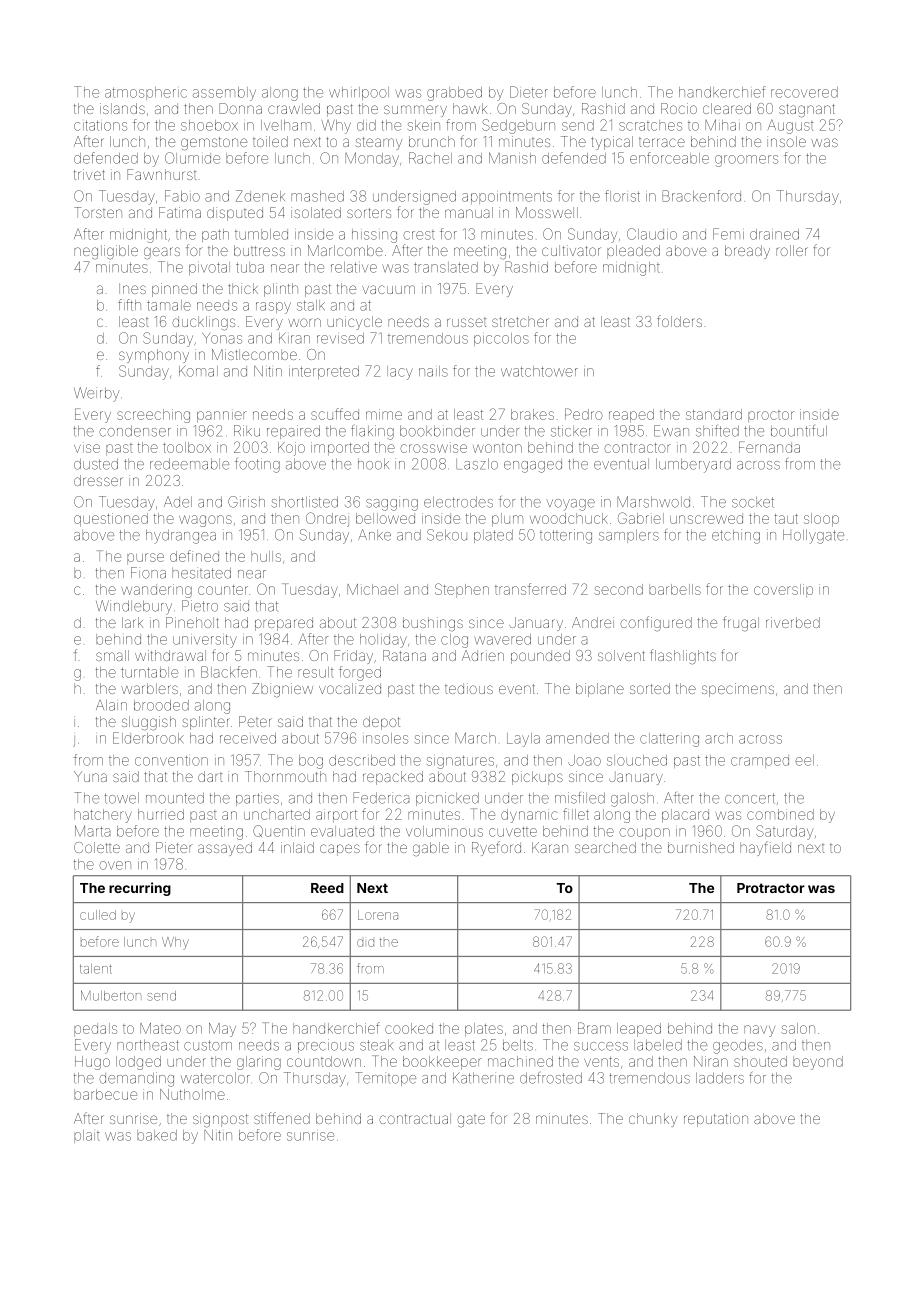 Image resolution: width=924 pixels, height=1308 pixels. Describe the element at coordinates (821, 520) in the screenshot. I see `sloop` at that location.
